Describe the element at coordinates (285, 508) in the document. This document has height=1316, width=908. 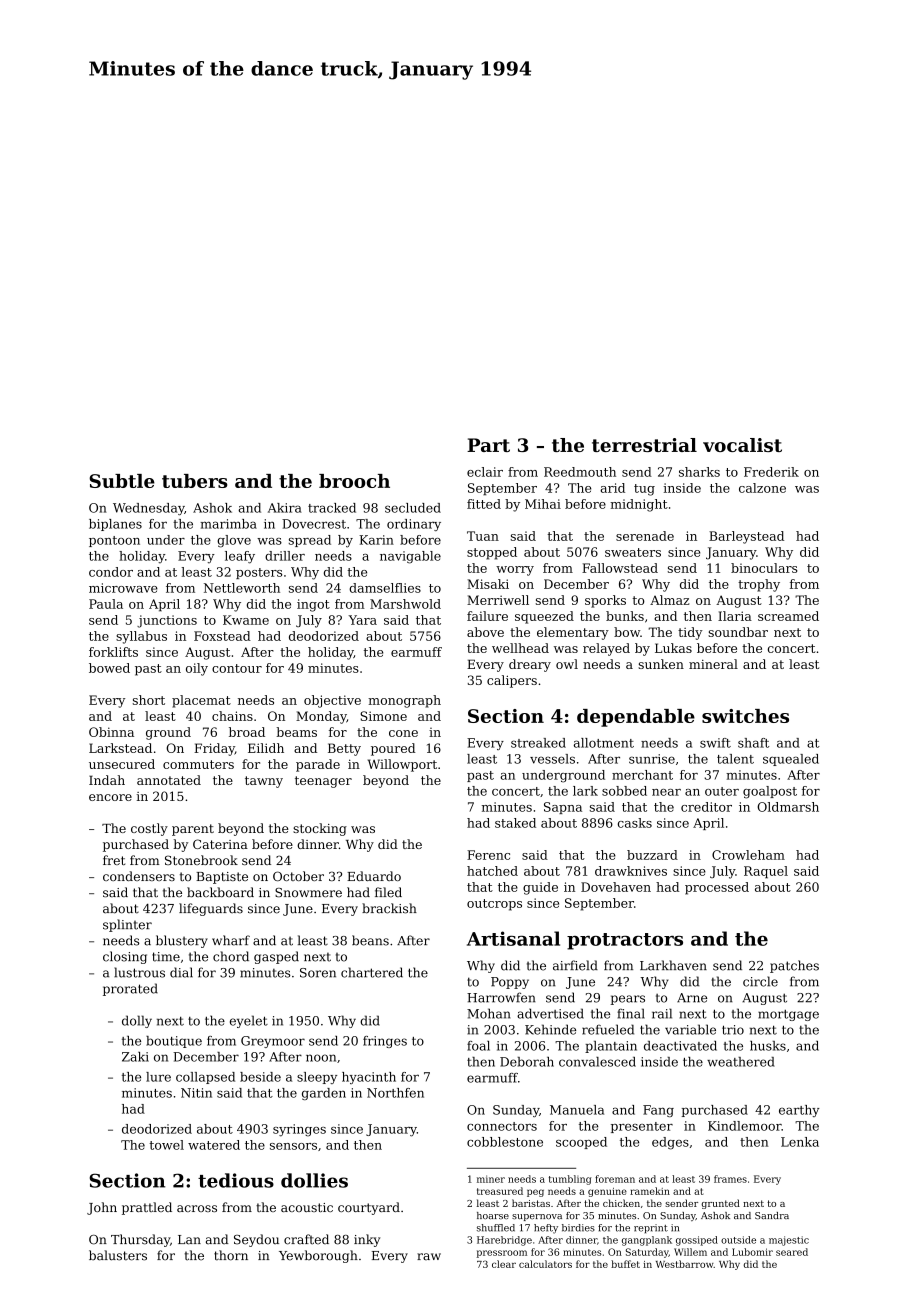
I see `Akira` at that location.
